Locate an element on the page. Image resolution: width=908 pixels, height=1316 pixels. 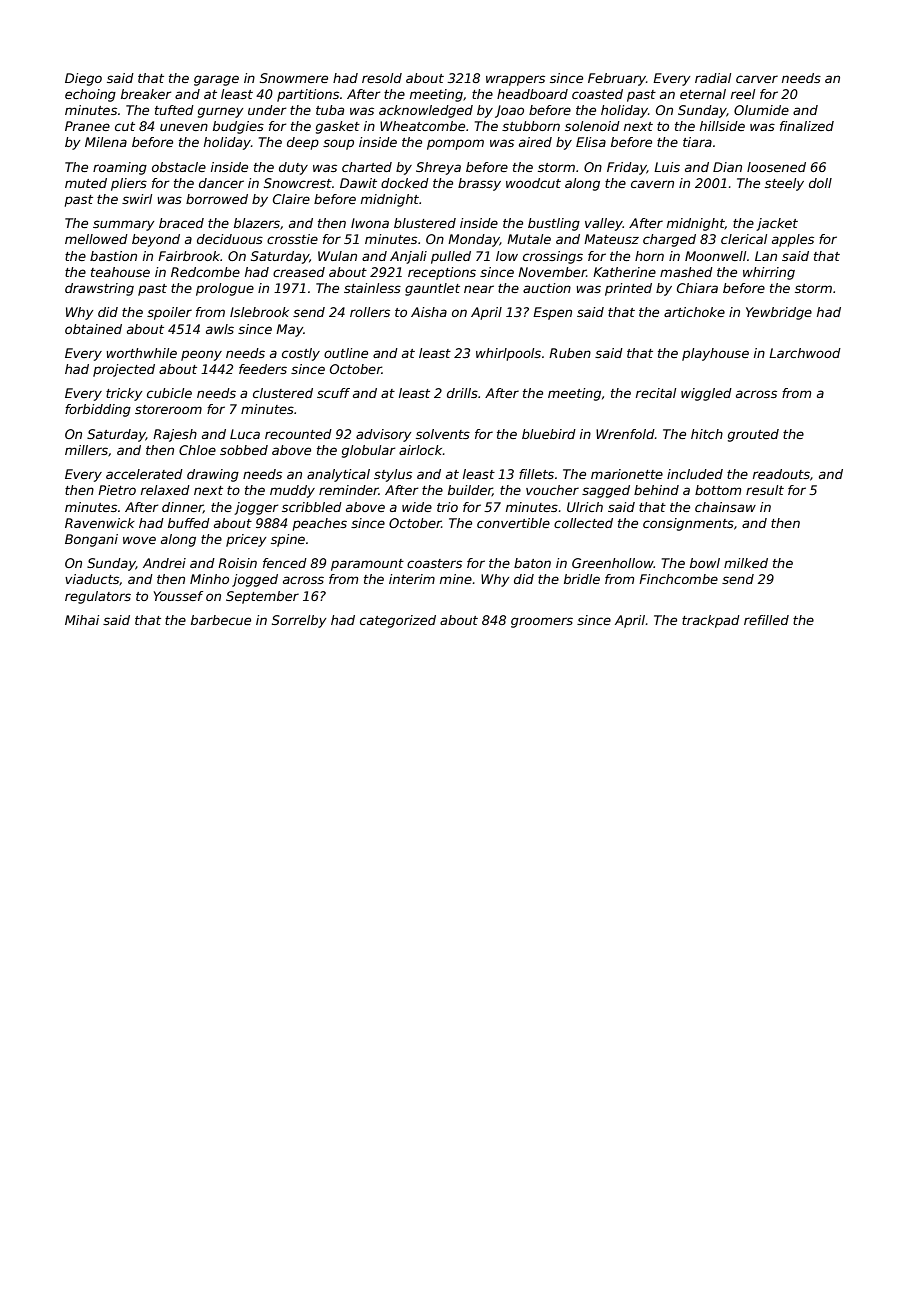
resold is located at coordinates (382, 78).
